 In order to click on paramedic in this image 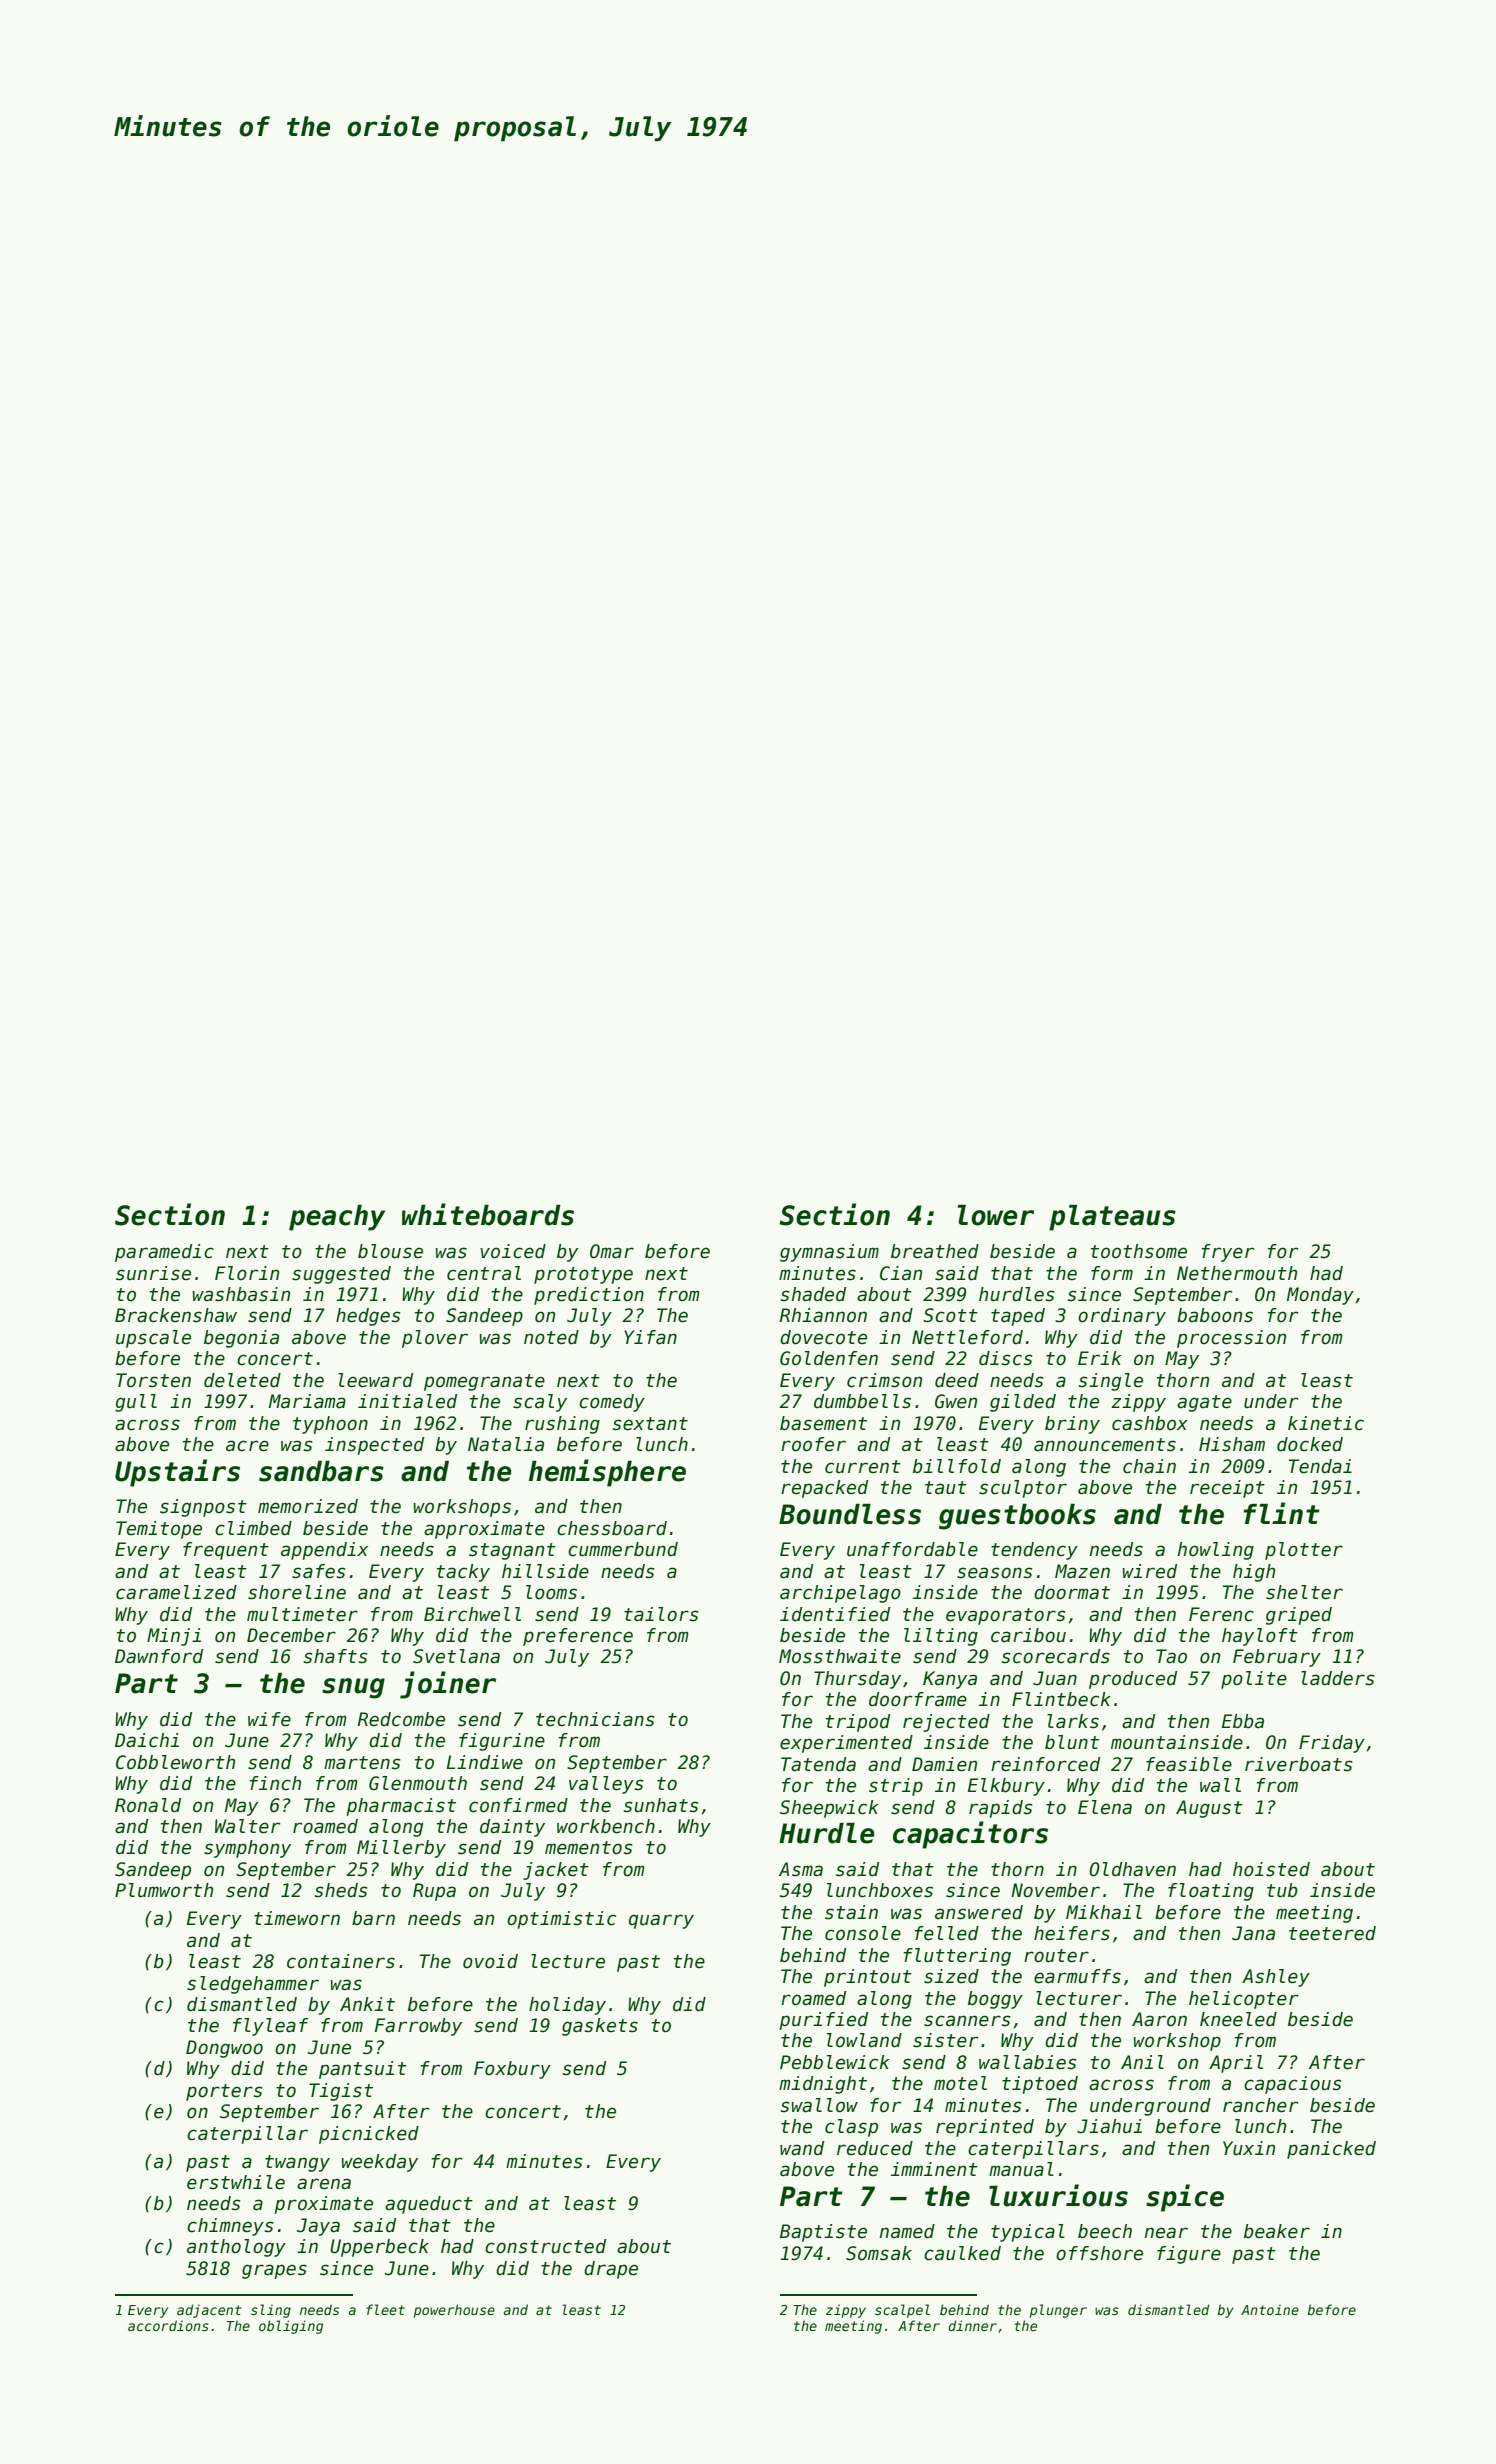, I will do `click(164, 1253)`.
